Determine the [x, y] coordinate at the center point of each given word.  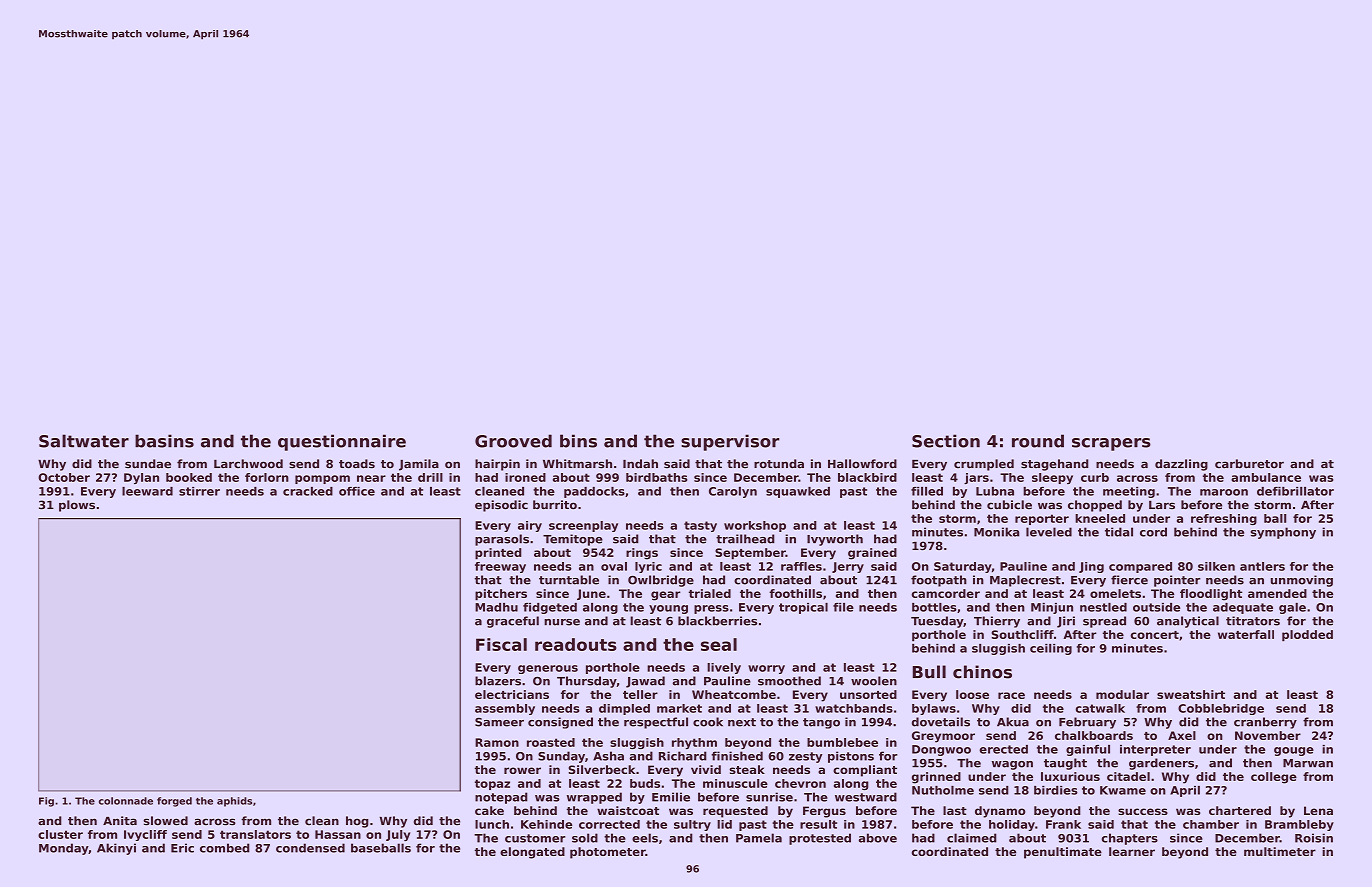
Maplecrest [1025, 581]
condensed [310, 848]
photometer [607, 853]
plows [77, 506]
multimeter [1280, 851]
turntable [569, 580]
